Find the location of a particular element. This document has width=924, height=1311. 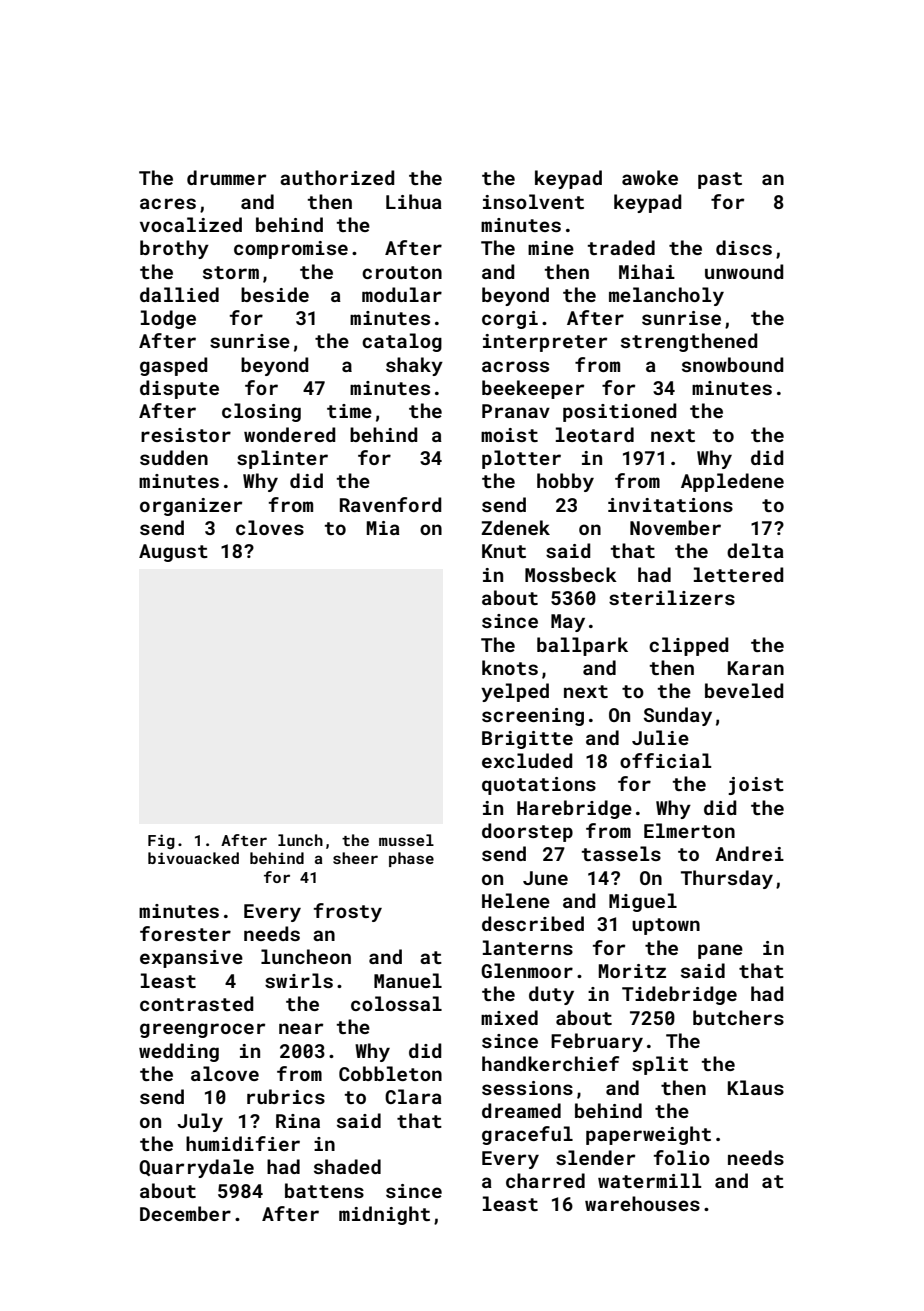

mussel is located at coordinates (406, 840).
